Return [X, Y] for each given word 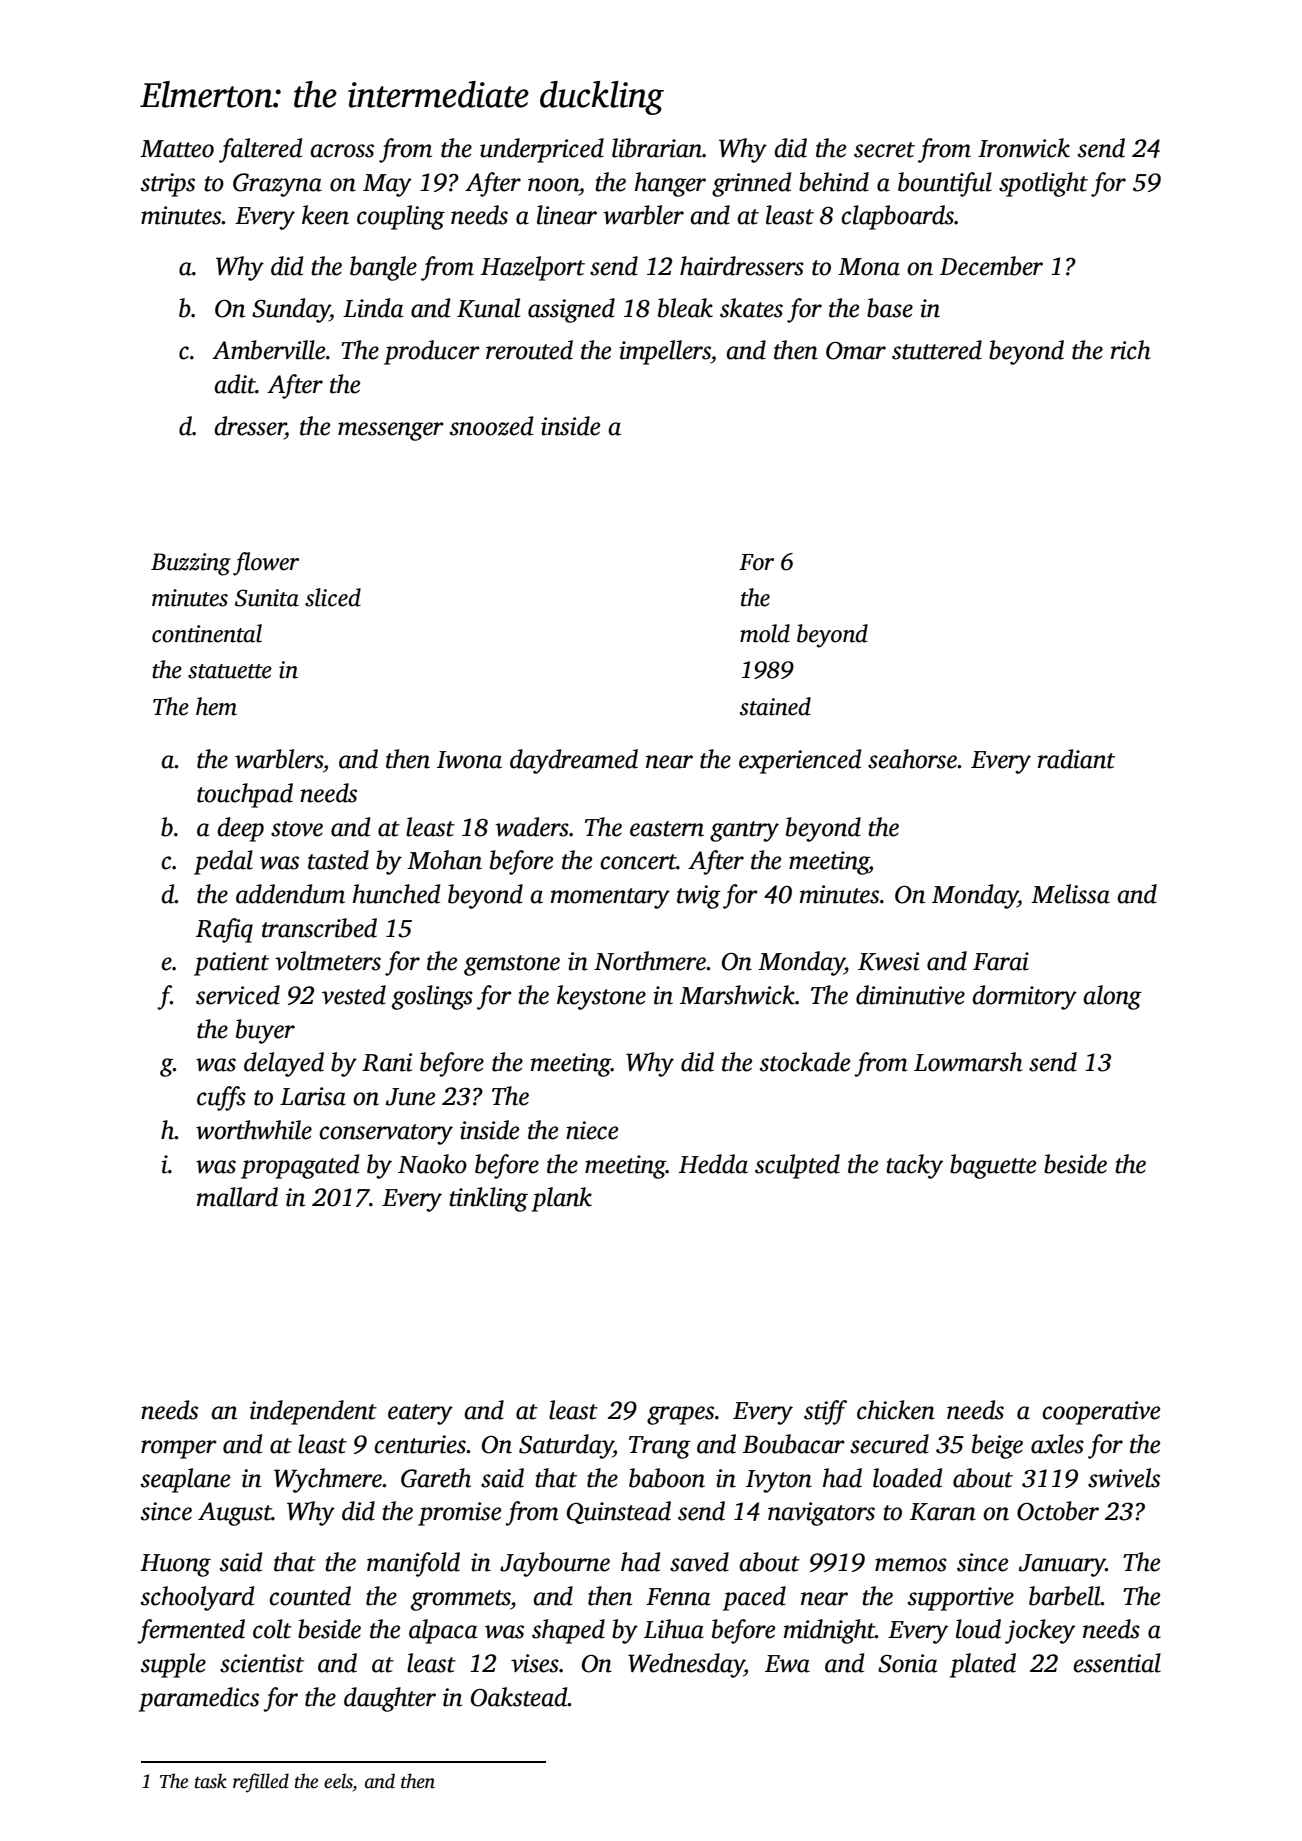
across [342, 151]
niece [592, 1130]
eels [338, 1781]
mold [765, 633]
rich [1131, 350]
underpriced [542, 150]
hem [216, 706]
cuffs [221, 1098]
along [1112, 997]
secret [884, 150]
